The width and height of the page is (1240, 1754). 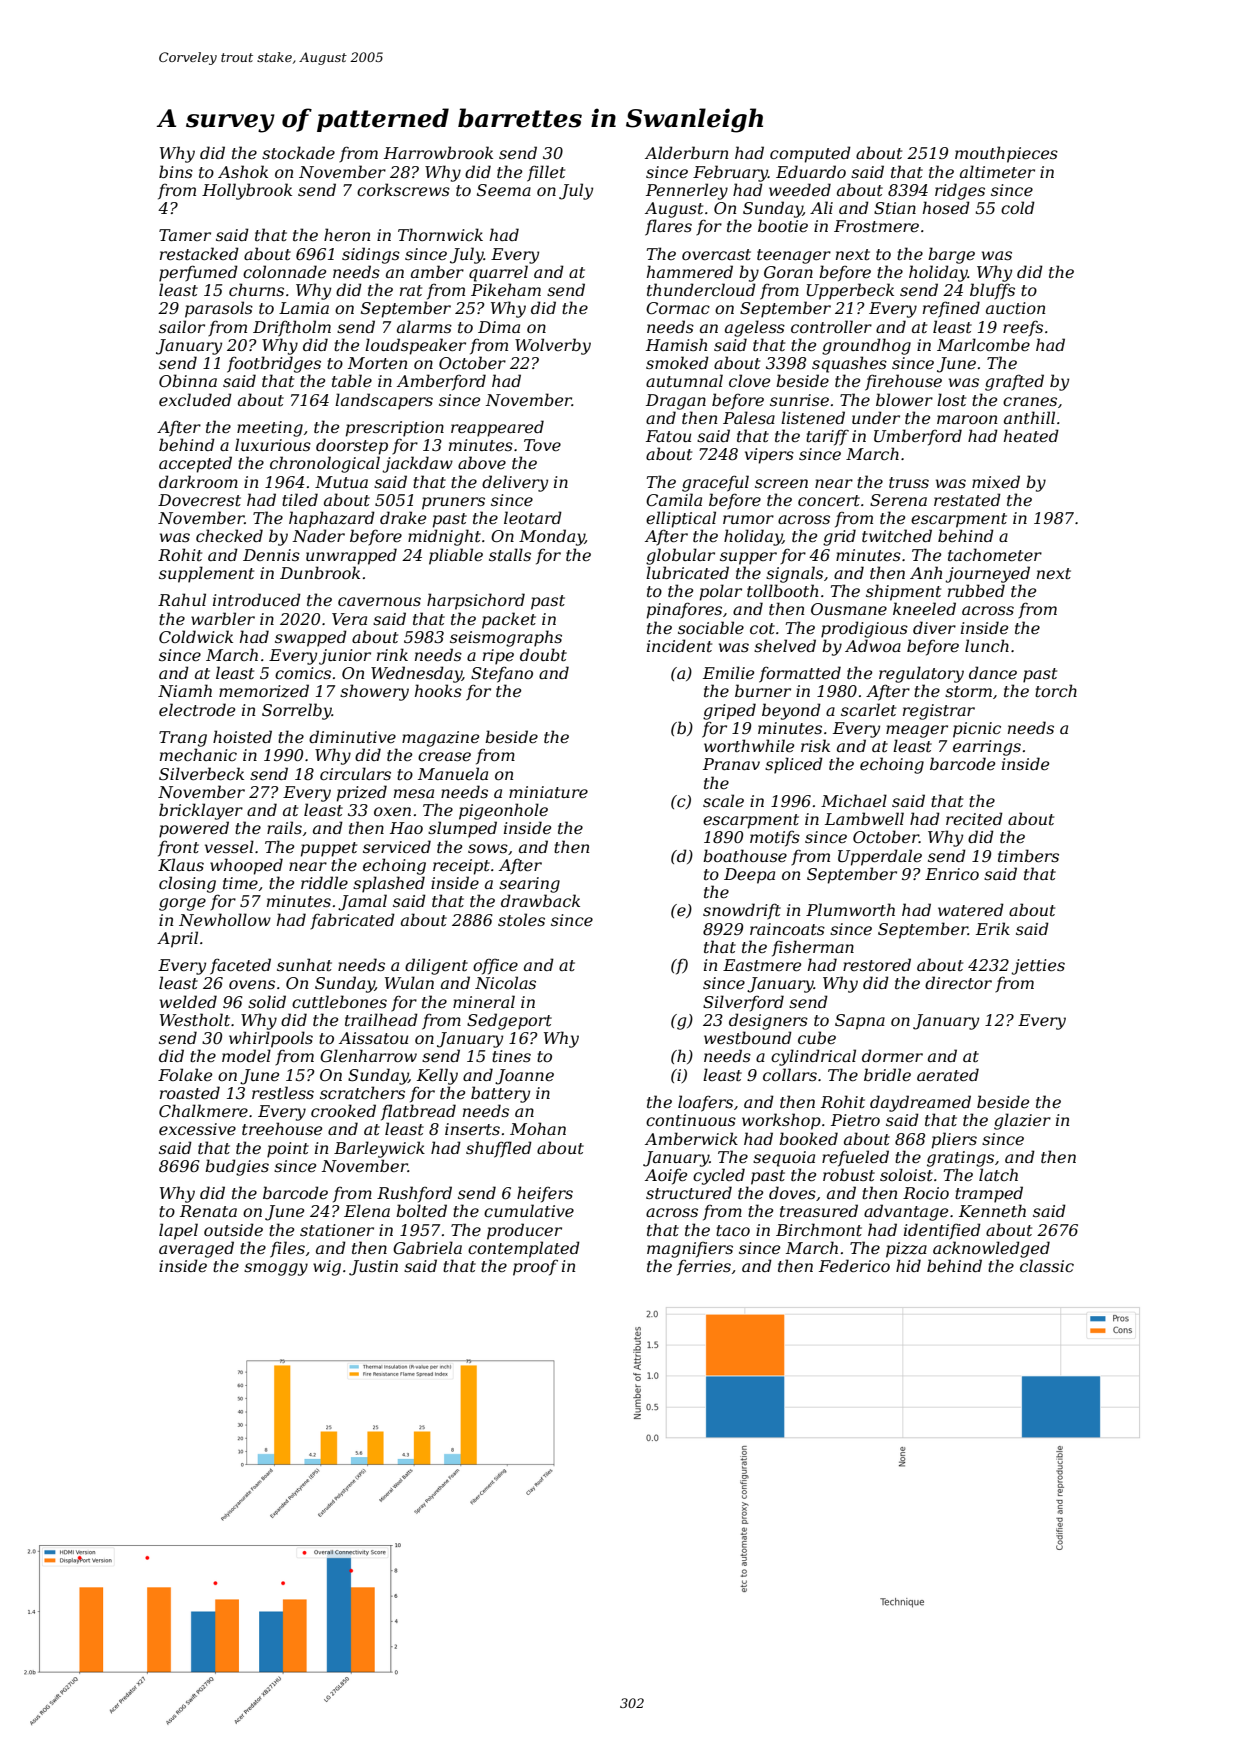 What do you see at coordinates (1047, 1265) in the page?
I see `classic` at bounding box center [1047, 1265].
